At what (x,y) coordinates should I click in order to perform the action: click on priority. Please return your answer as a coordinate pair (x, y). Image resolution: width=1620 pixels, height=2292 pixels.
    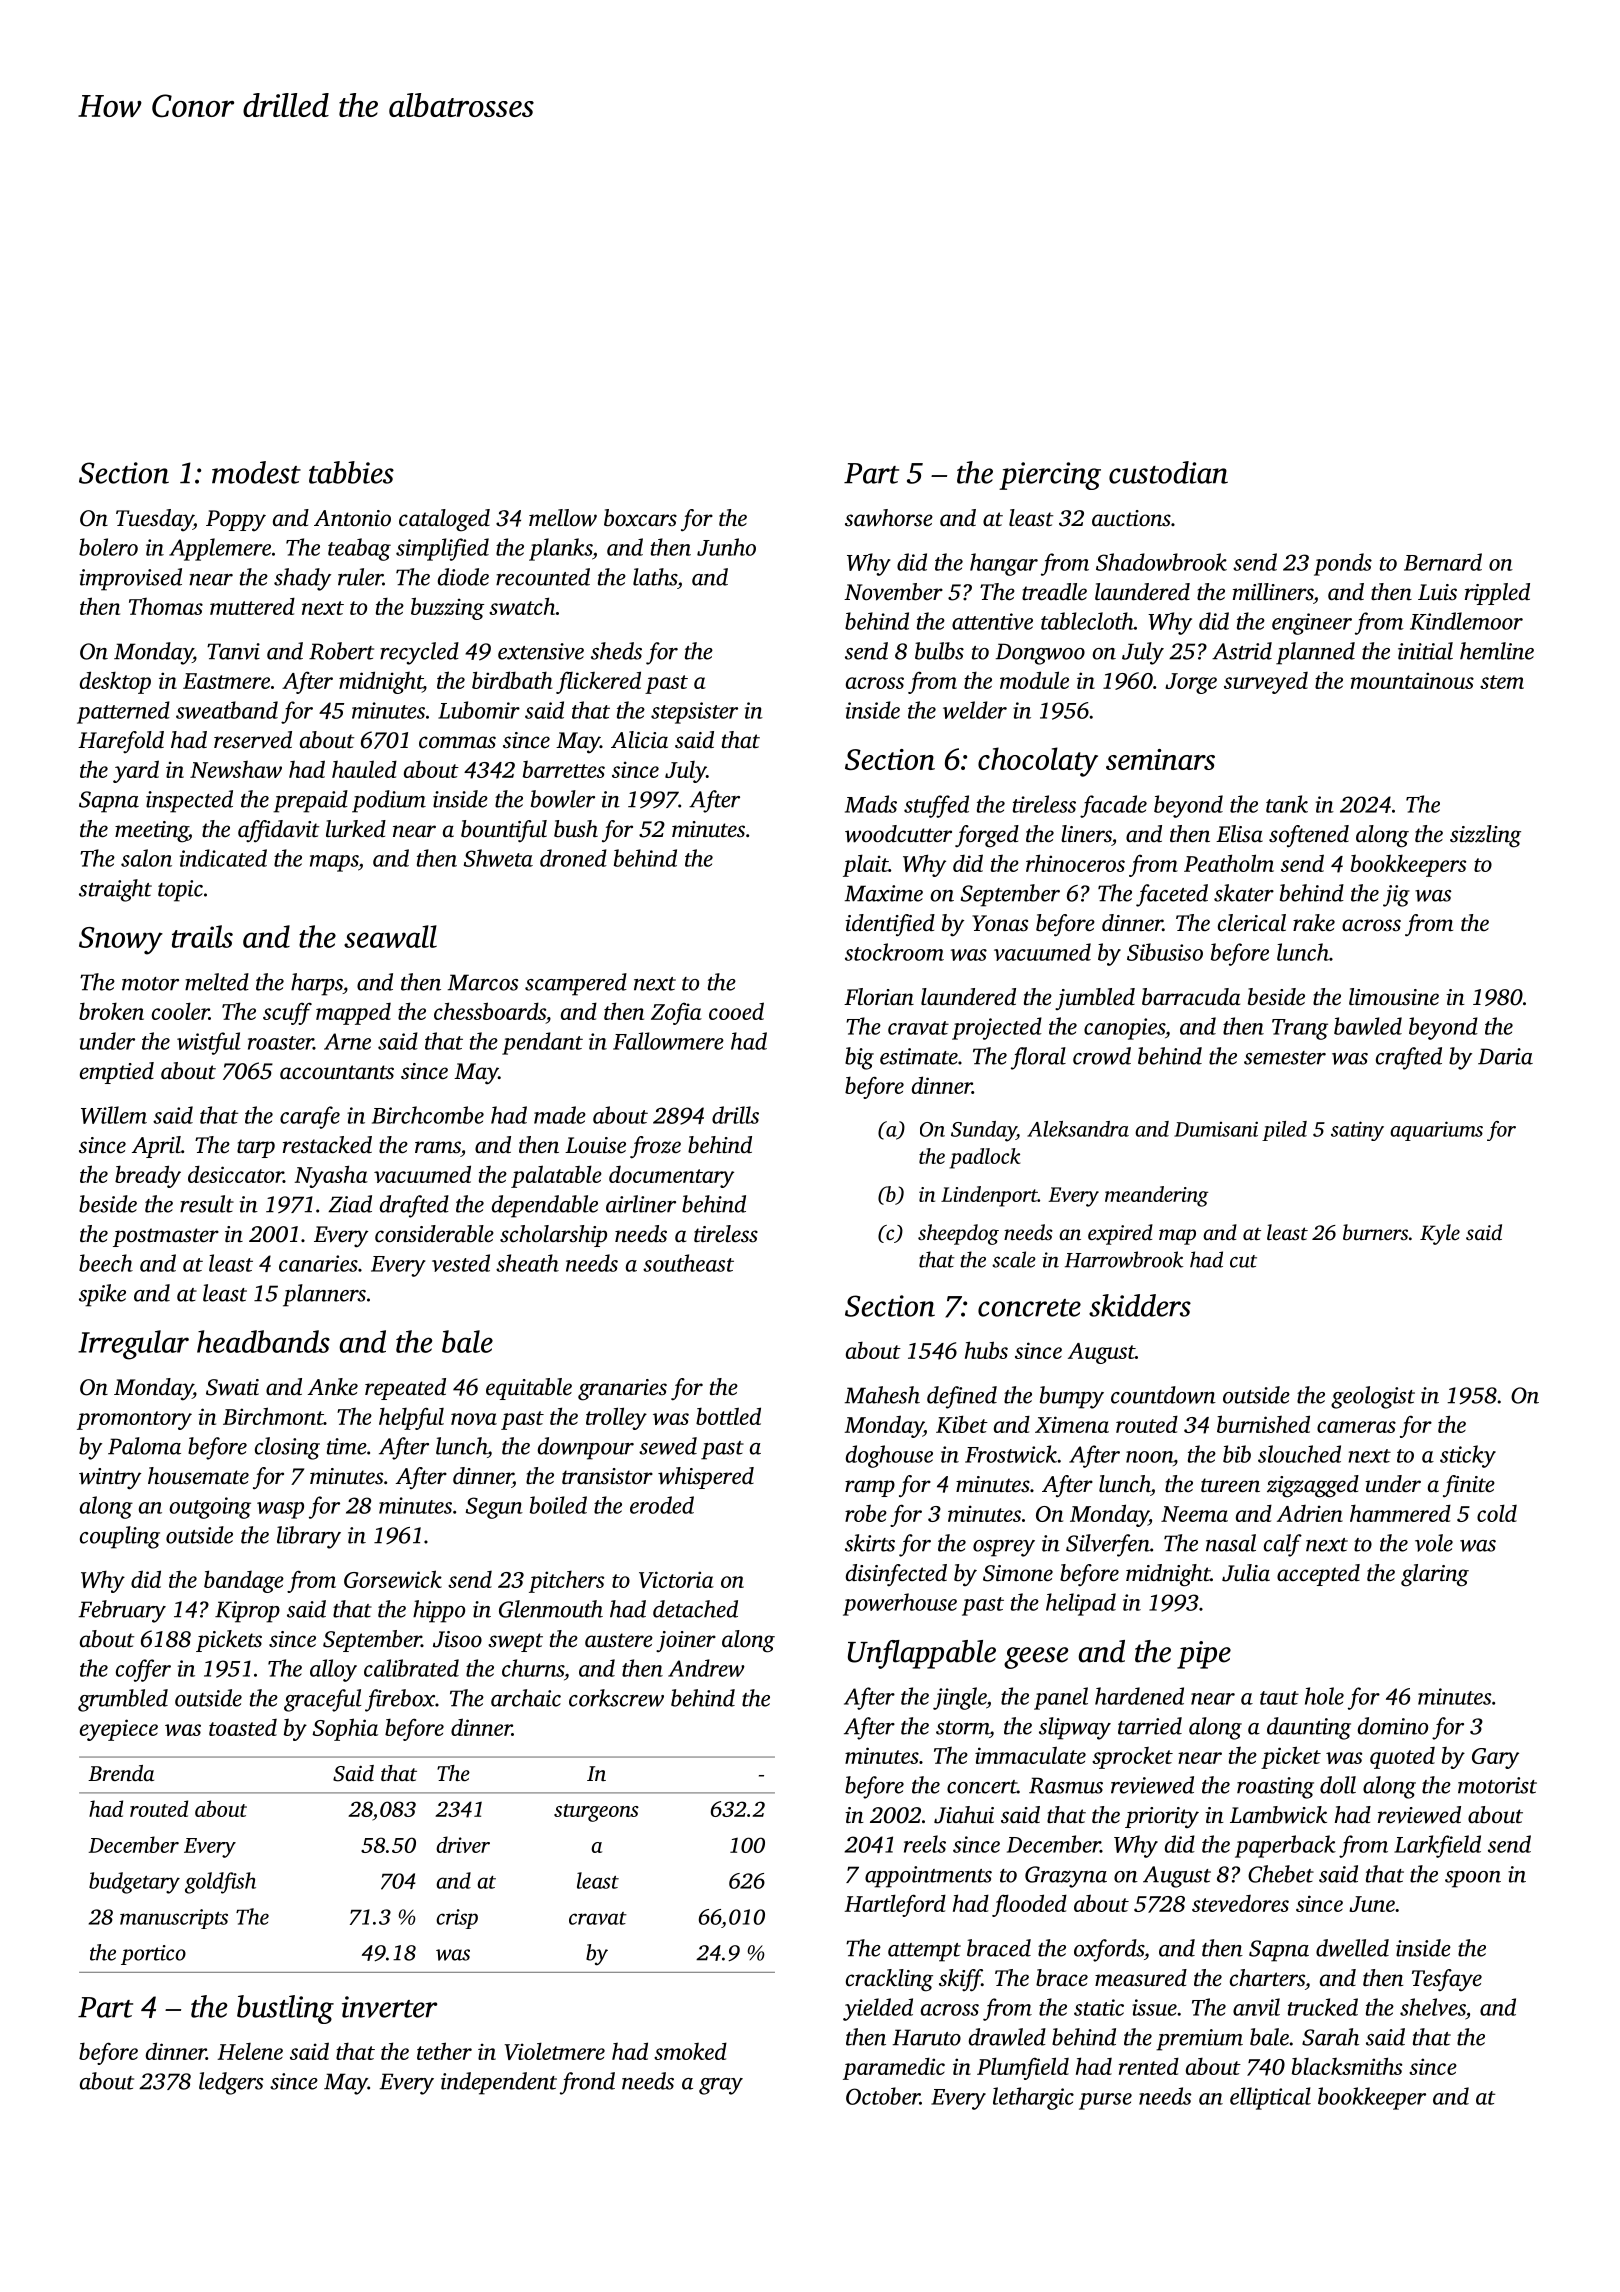
    Looking at the image, I should click on (1162, 1817).
